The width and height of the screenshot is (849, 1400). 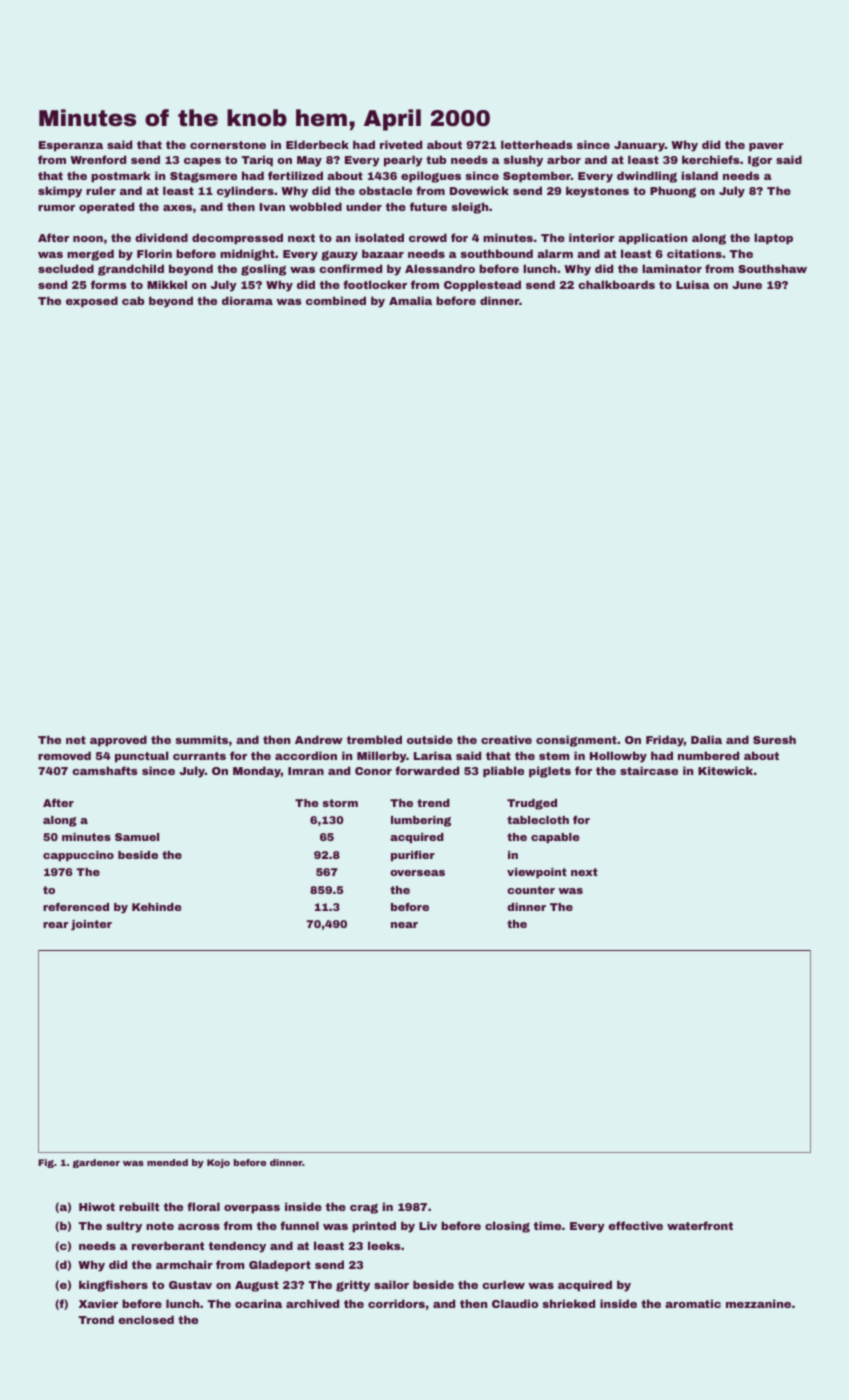 What do you see at coordinates (568, 1303) in the screenshot?
I see `shrieked` at bounding box center [568, 1303].
